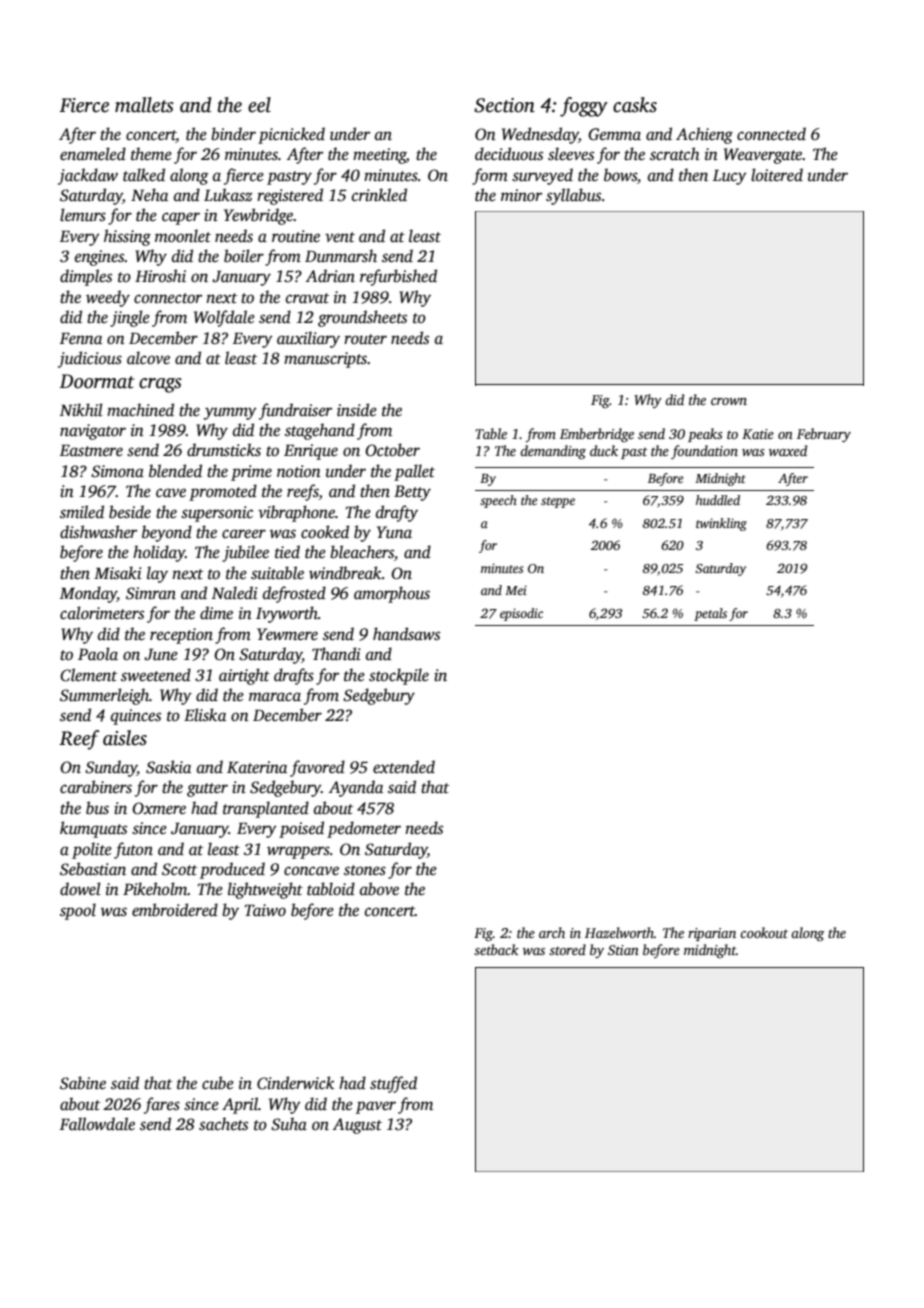 Image resolution: width=924 pixels, height=1308 pixels. What do you see at coordinates (398, 277) in the document?
I see `refurbished` at bounding box center [398, 277].
